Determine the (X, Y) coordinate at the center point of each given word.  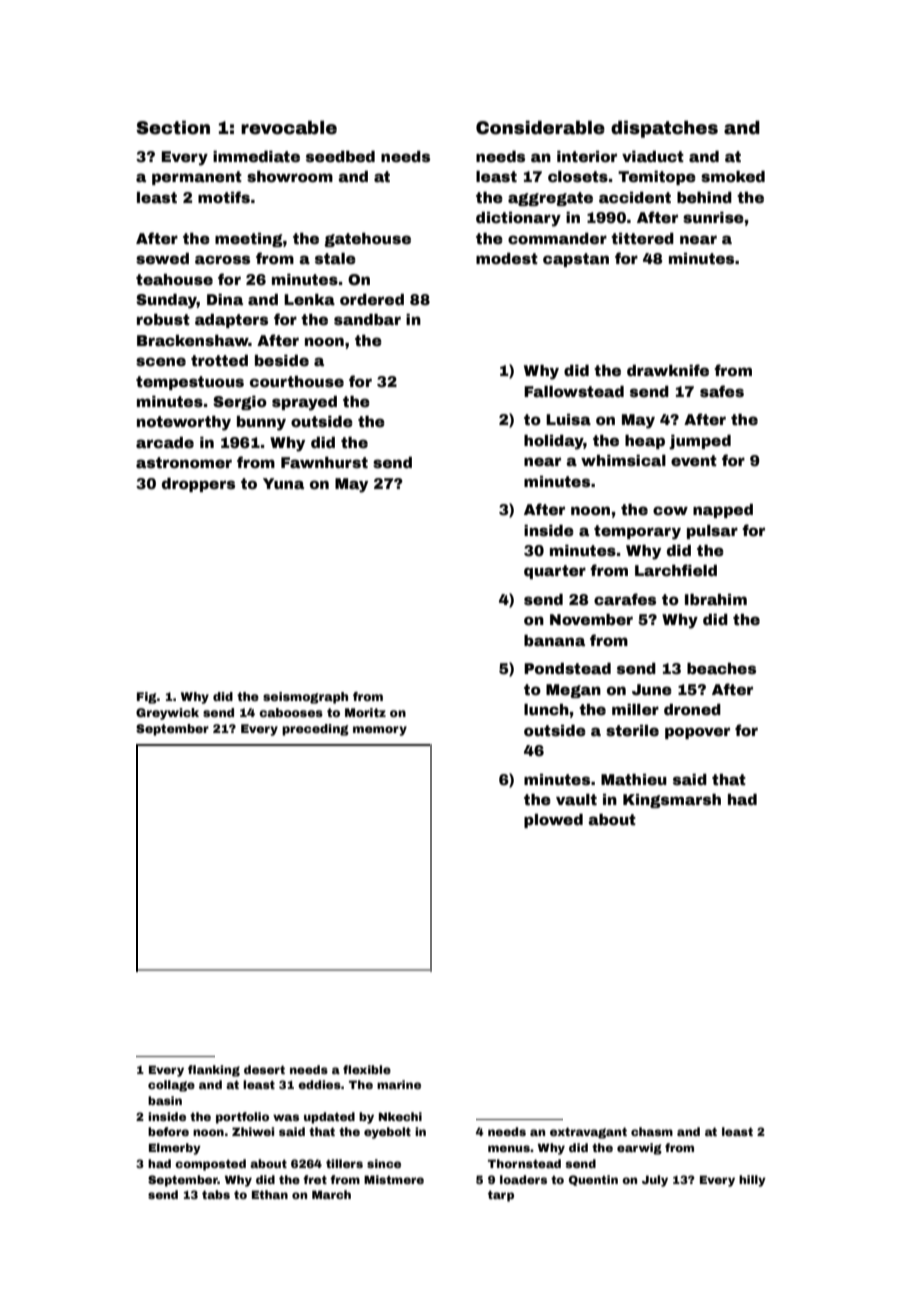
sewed (162, 258)
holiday (554, 442)
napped (723, 511)
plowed (553, 821)
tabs (216, 1194)
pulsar (712, 532)
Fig (147, 698)
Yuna (283, 483)
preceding (315, 730)
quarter (555, 572)
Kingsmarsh (672, 801)
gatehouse (367, 240)
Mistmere (394, 1179)
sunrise (713, 217)
